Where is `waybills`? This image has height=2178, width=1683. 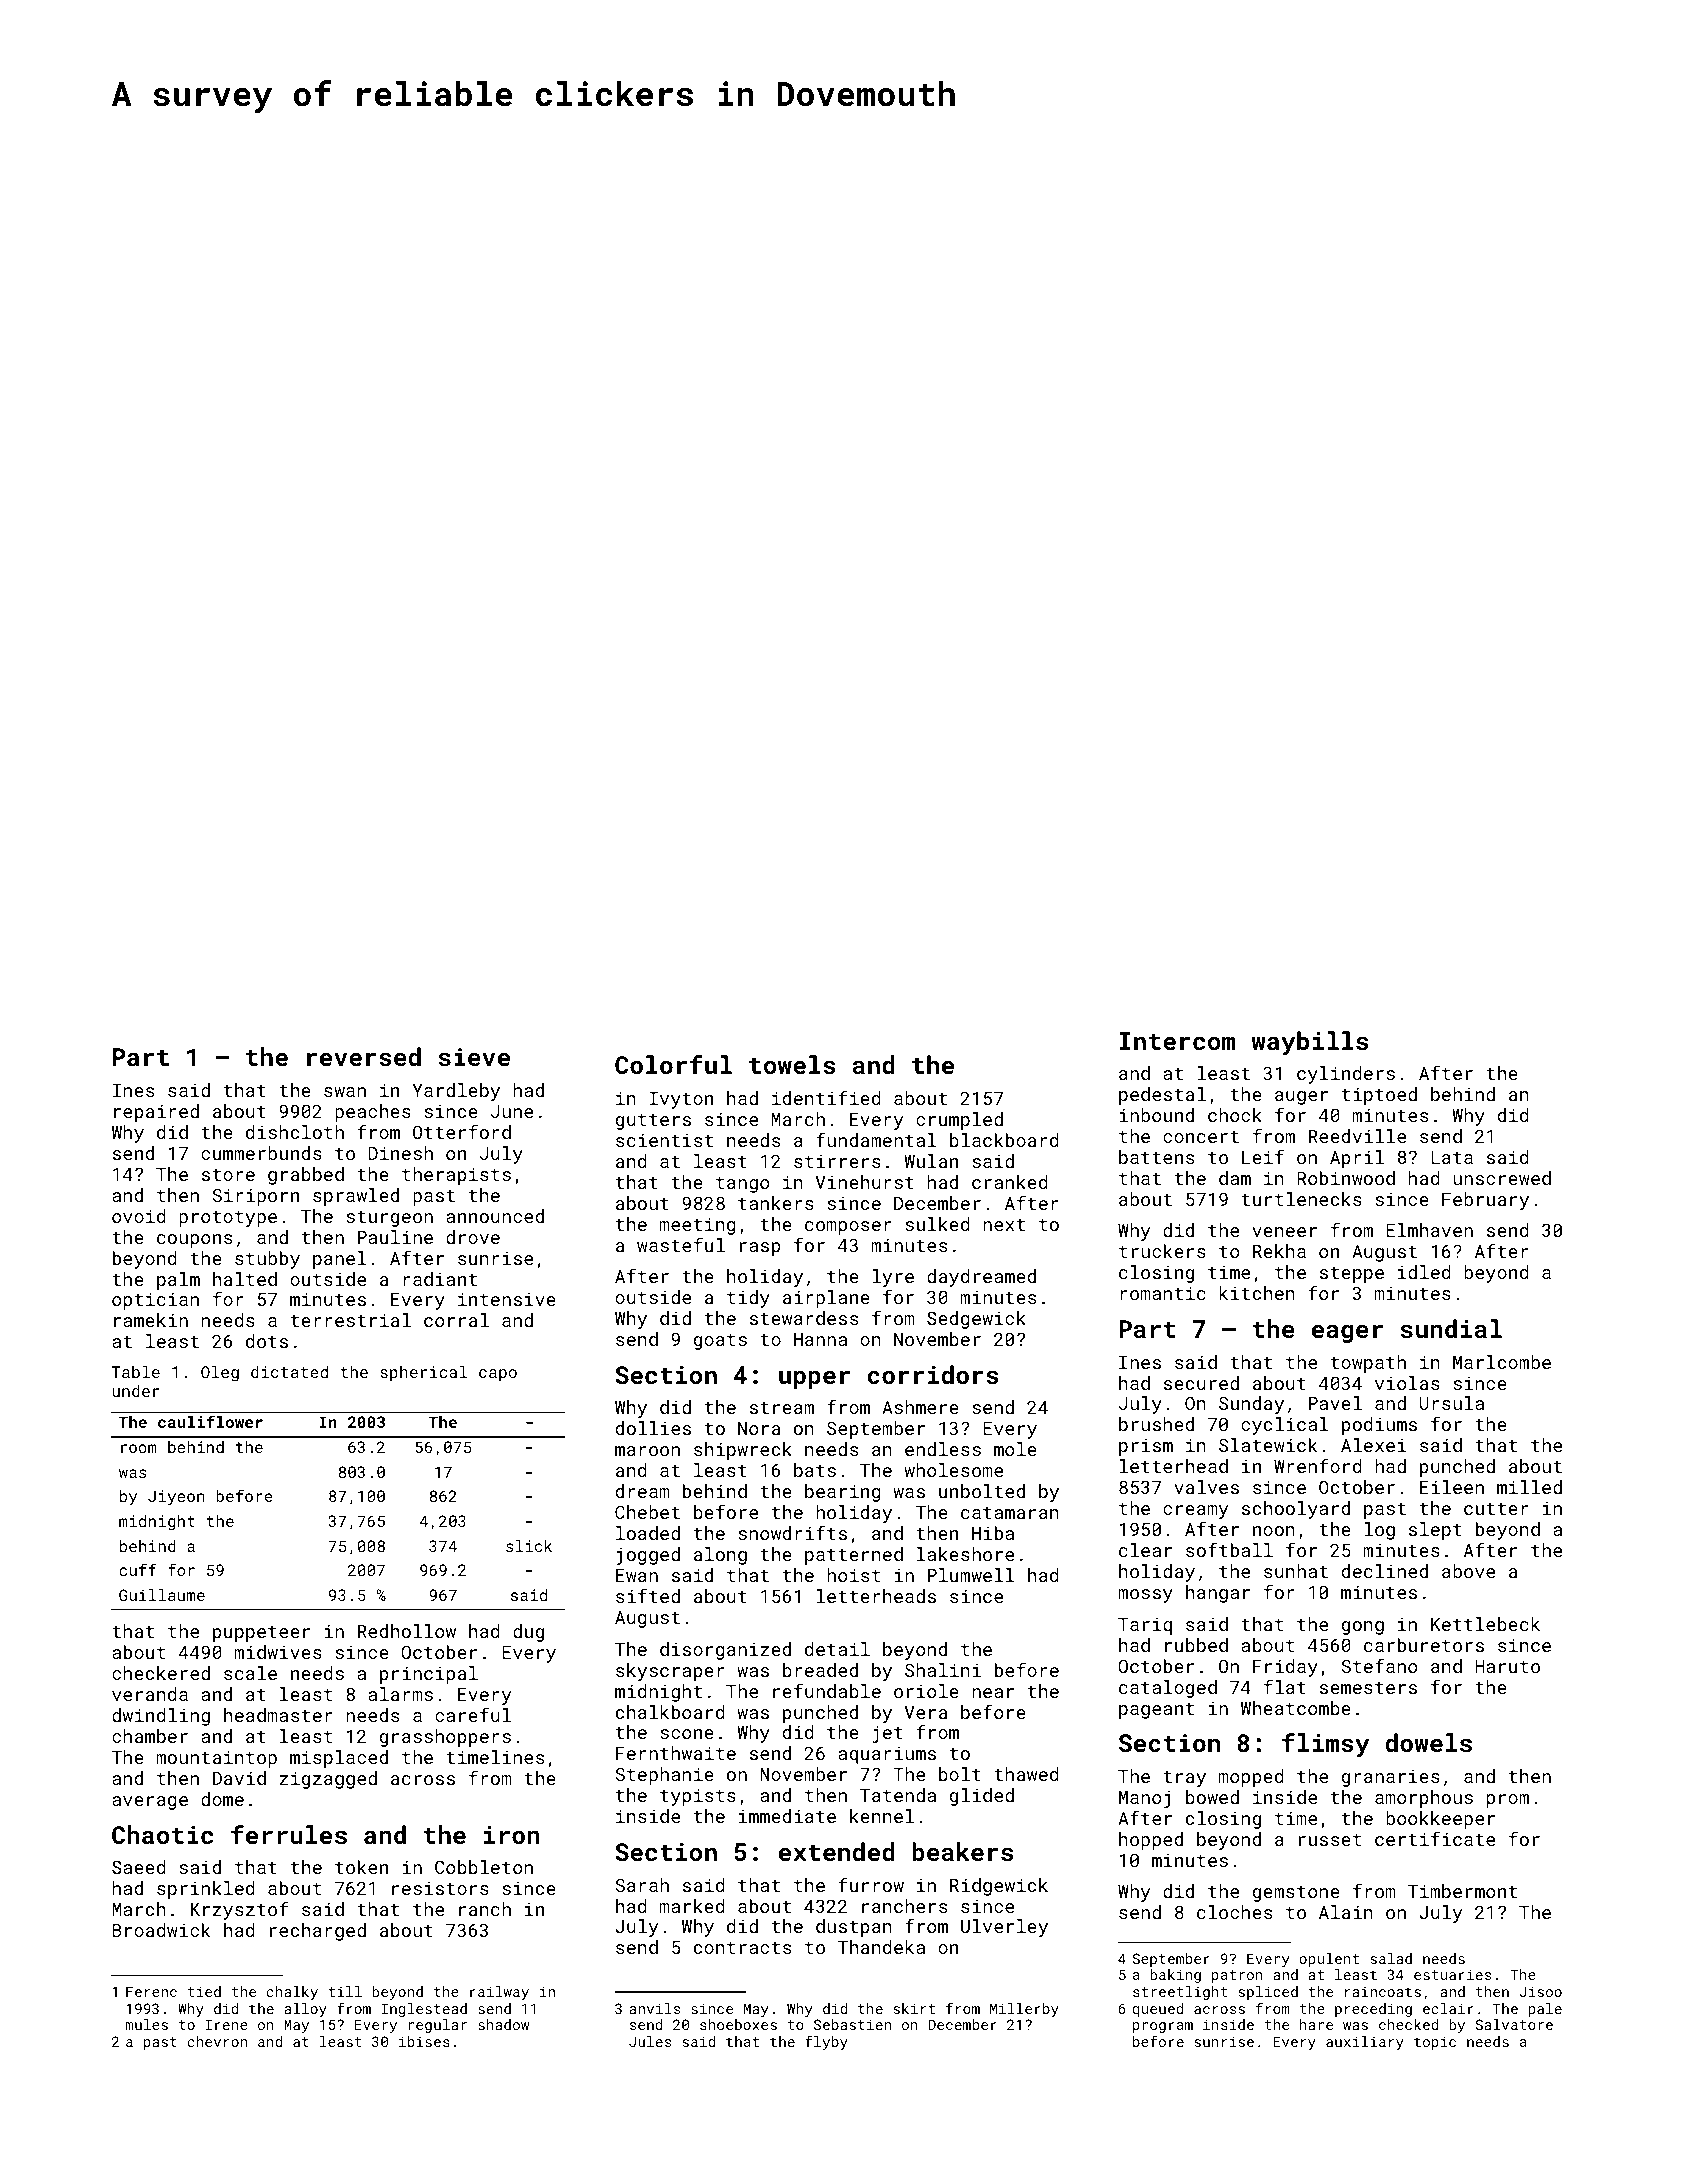 waybills is located at coordinates (1309, 1043).
